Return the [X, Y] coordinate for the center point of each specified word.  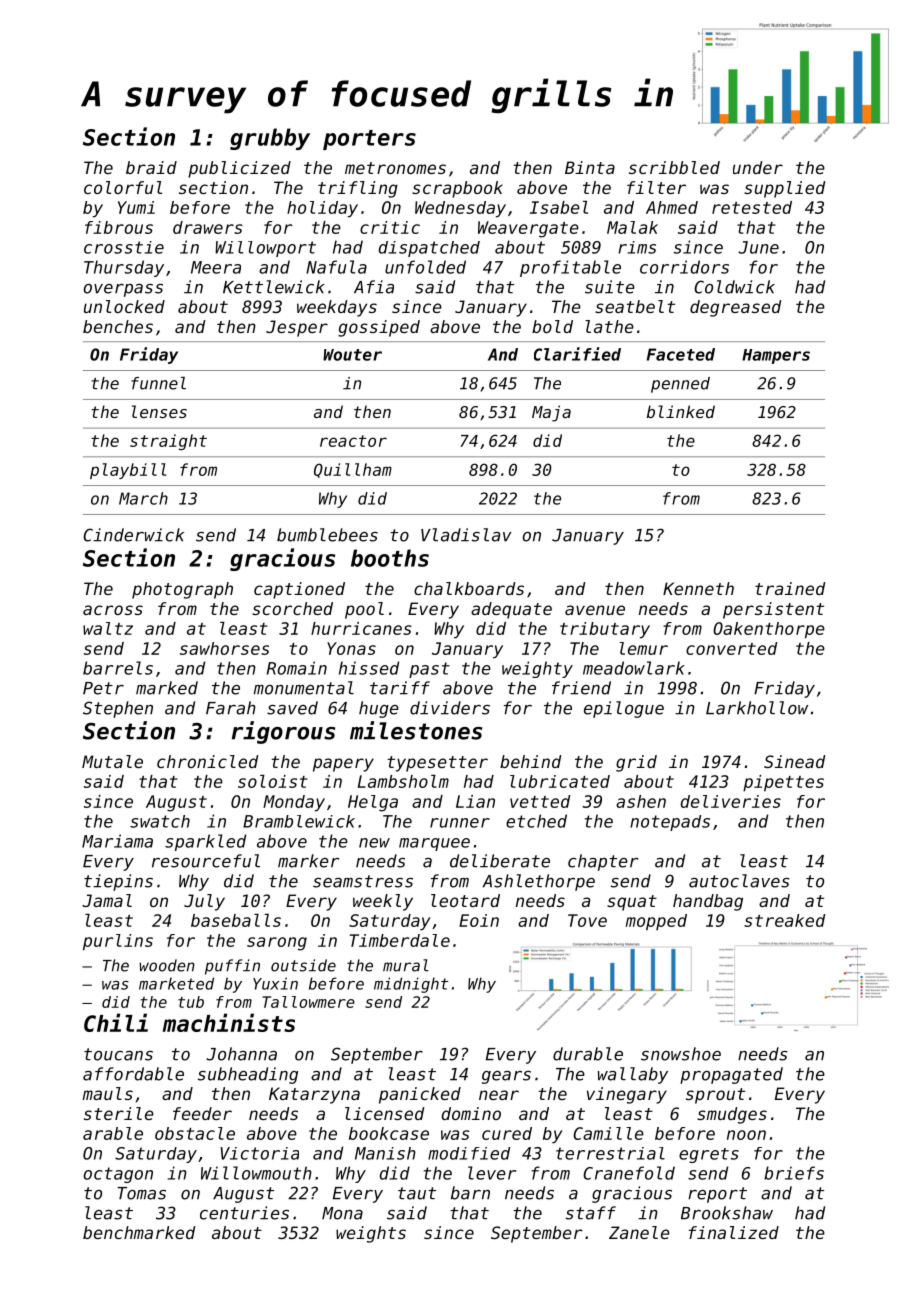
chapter [603, 862]
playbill [128, 471]
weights [371, 1234]
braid [151, 167]
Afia [374, 287]
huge [379, 709]
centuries [244, 1213]
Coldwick [734, 287]
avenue [595, 610]
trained [790, 588]
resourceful [206, 861]
